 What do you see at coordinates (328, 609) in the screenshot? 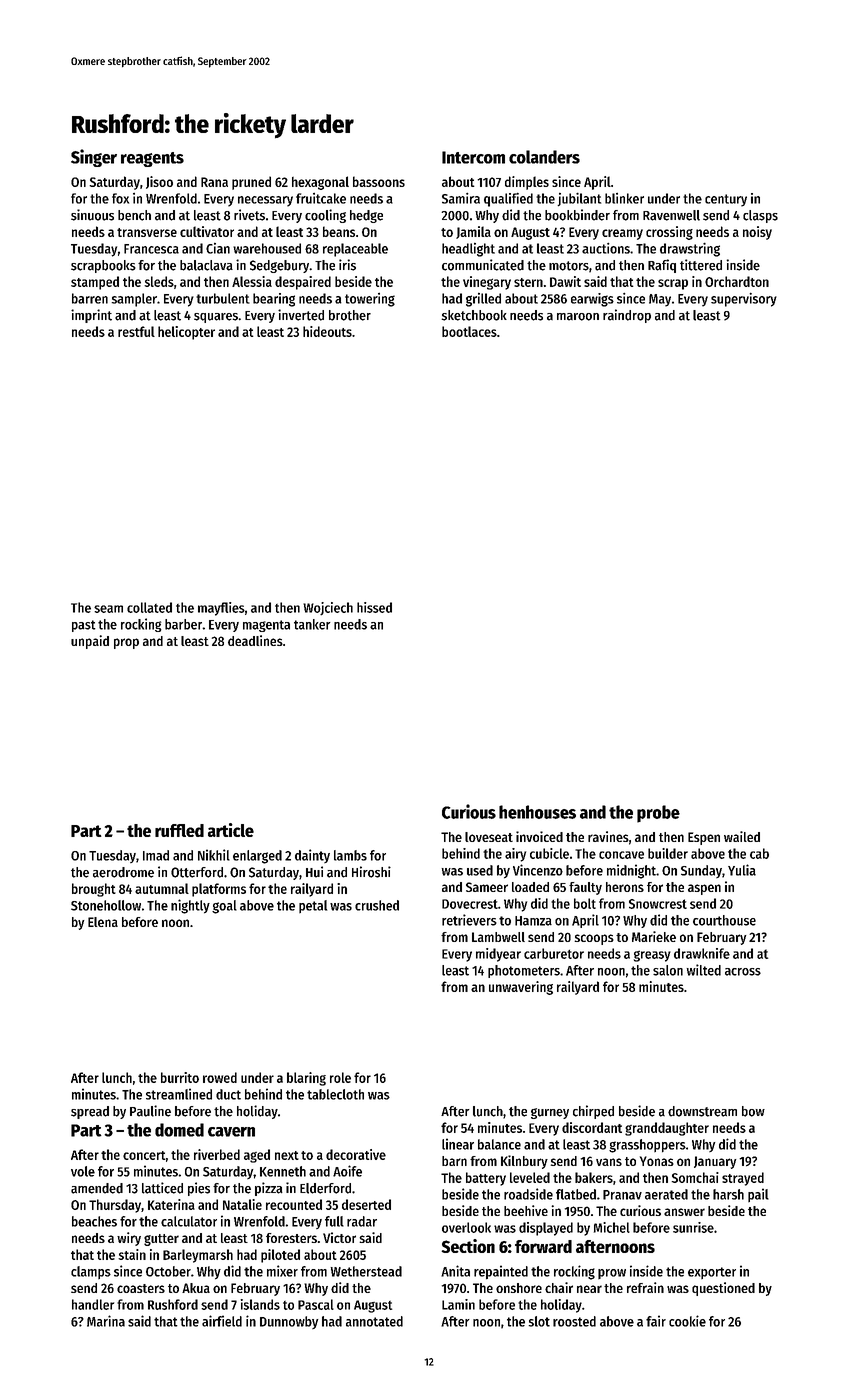
I see `Wojciech` at bounding box center [328, 609].
